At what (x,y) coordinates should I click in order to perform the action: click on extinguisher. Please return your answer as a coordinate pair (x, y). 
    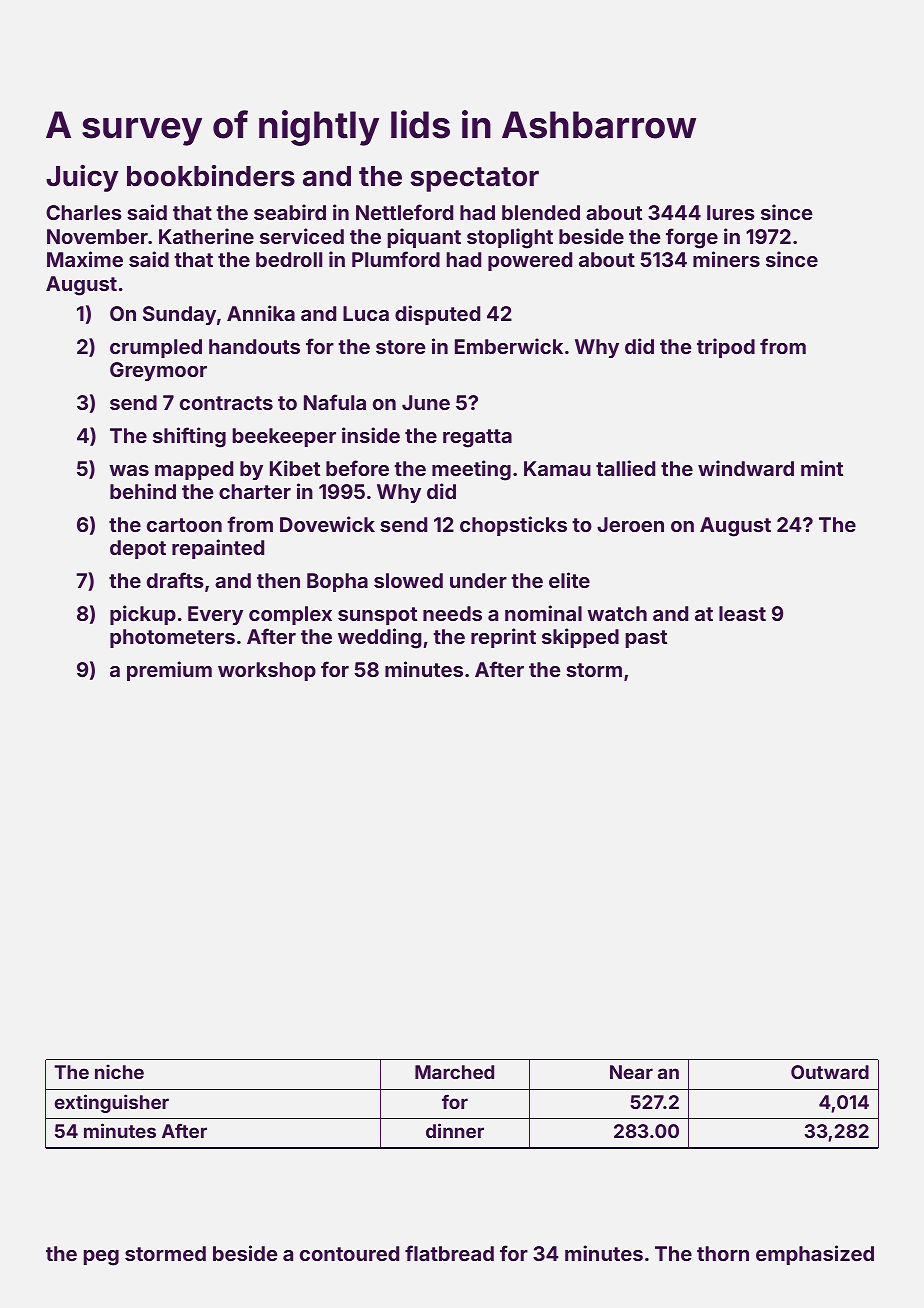
    Looking at the image, I should click on (112, 1103).
